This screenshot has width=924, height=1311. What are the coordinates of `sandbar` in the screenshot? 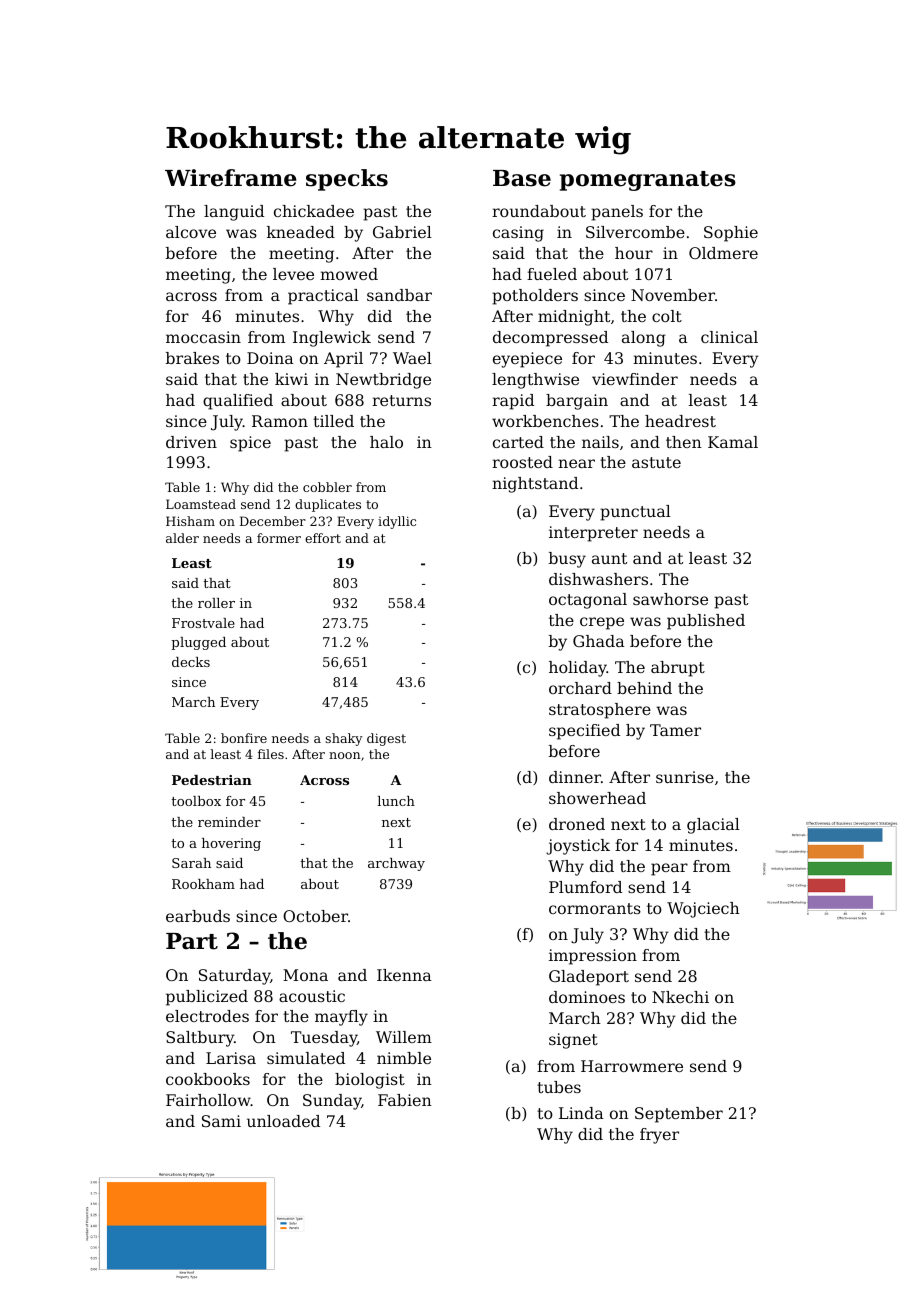 It's located at (399, 295).
